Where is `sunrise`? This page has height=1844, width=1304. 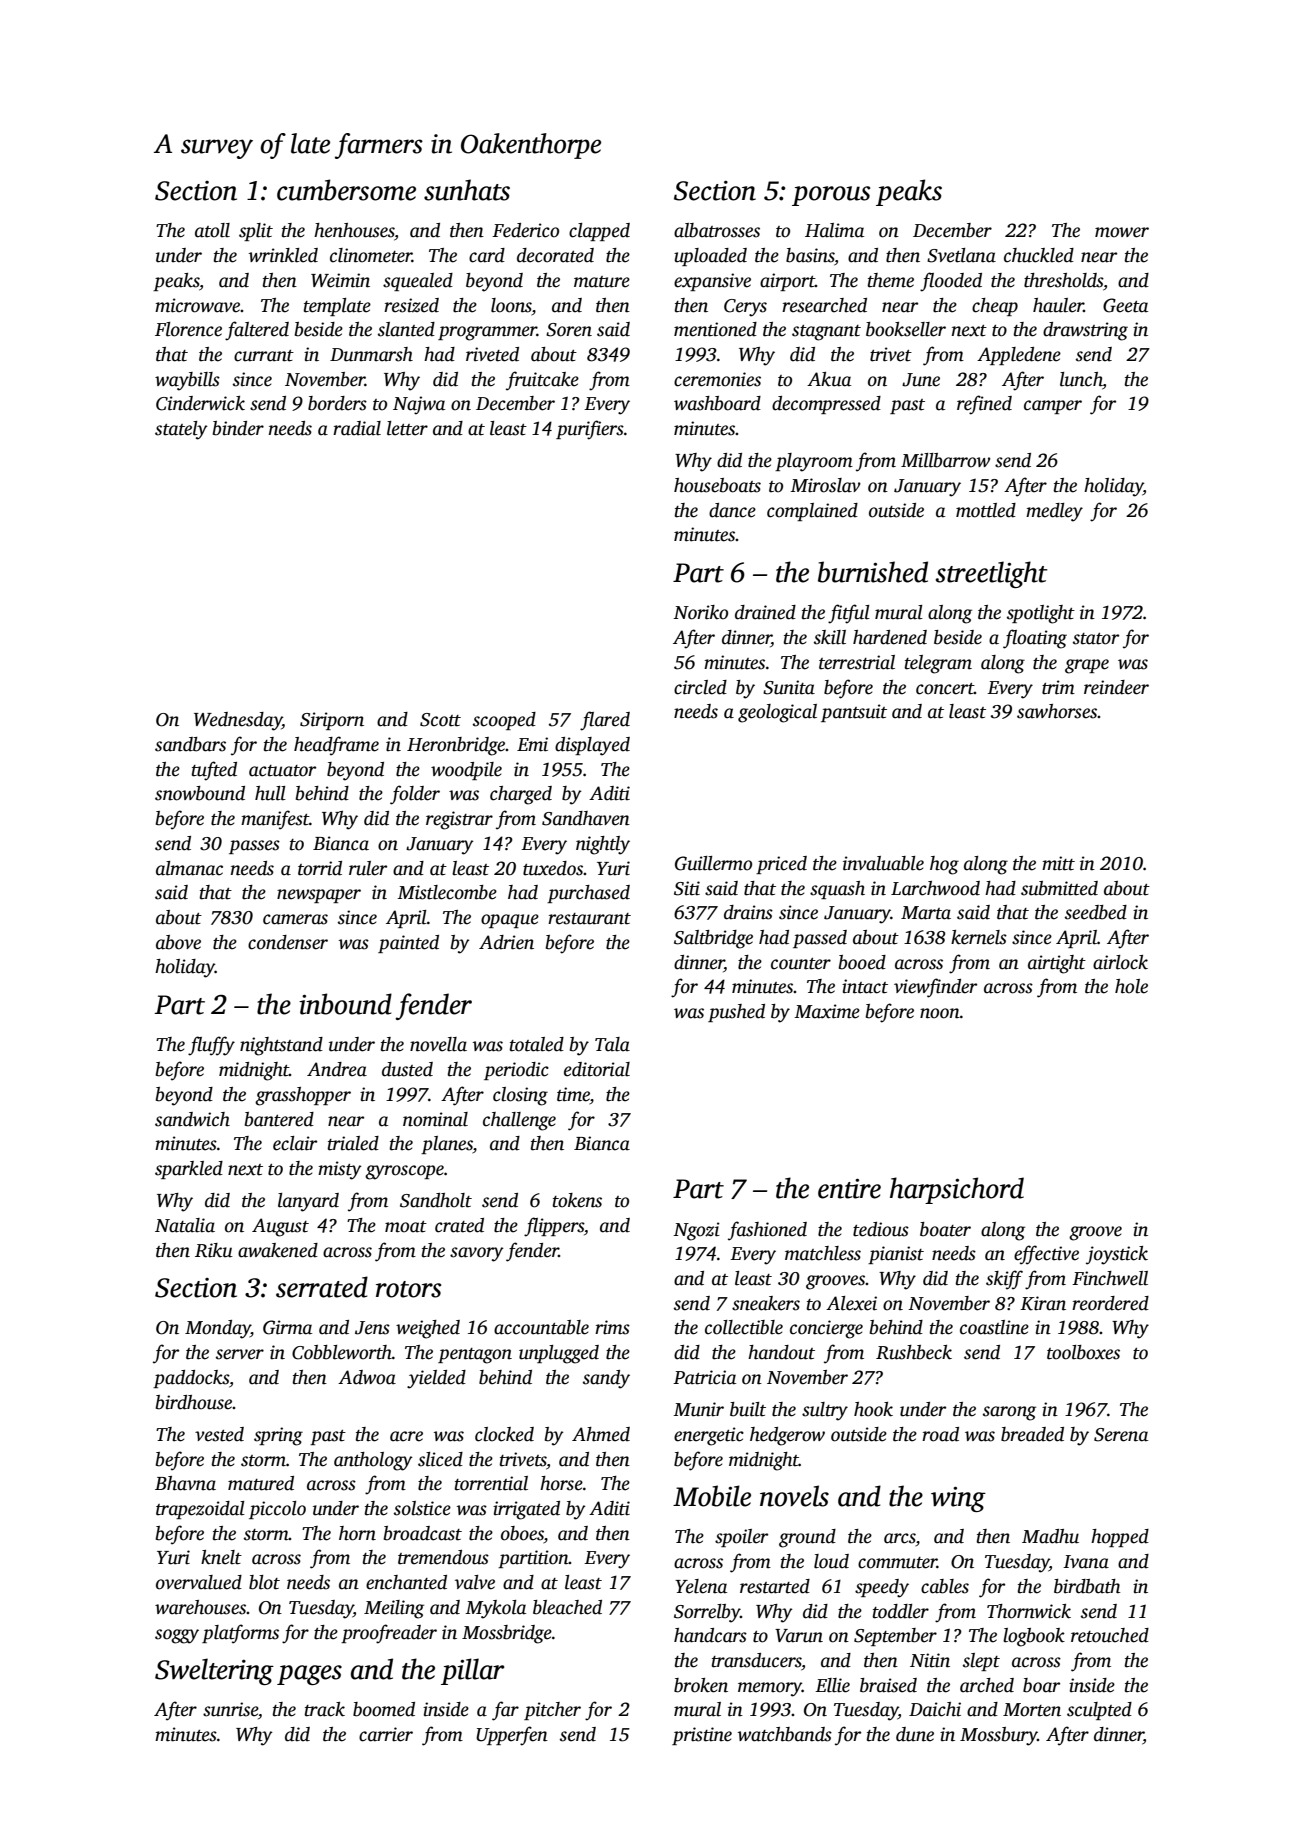
sunrise is located at coordinates (230, 1709).
